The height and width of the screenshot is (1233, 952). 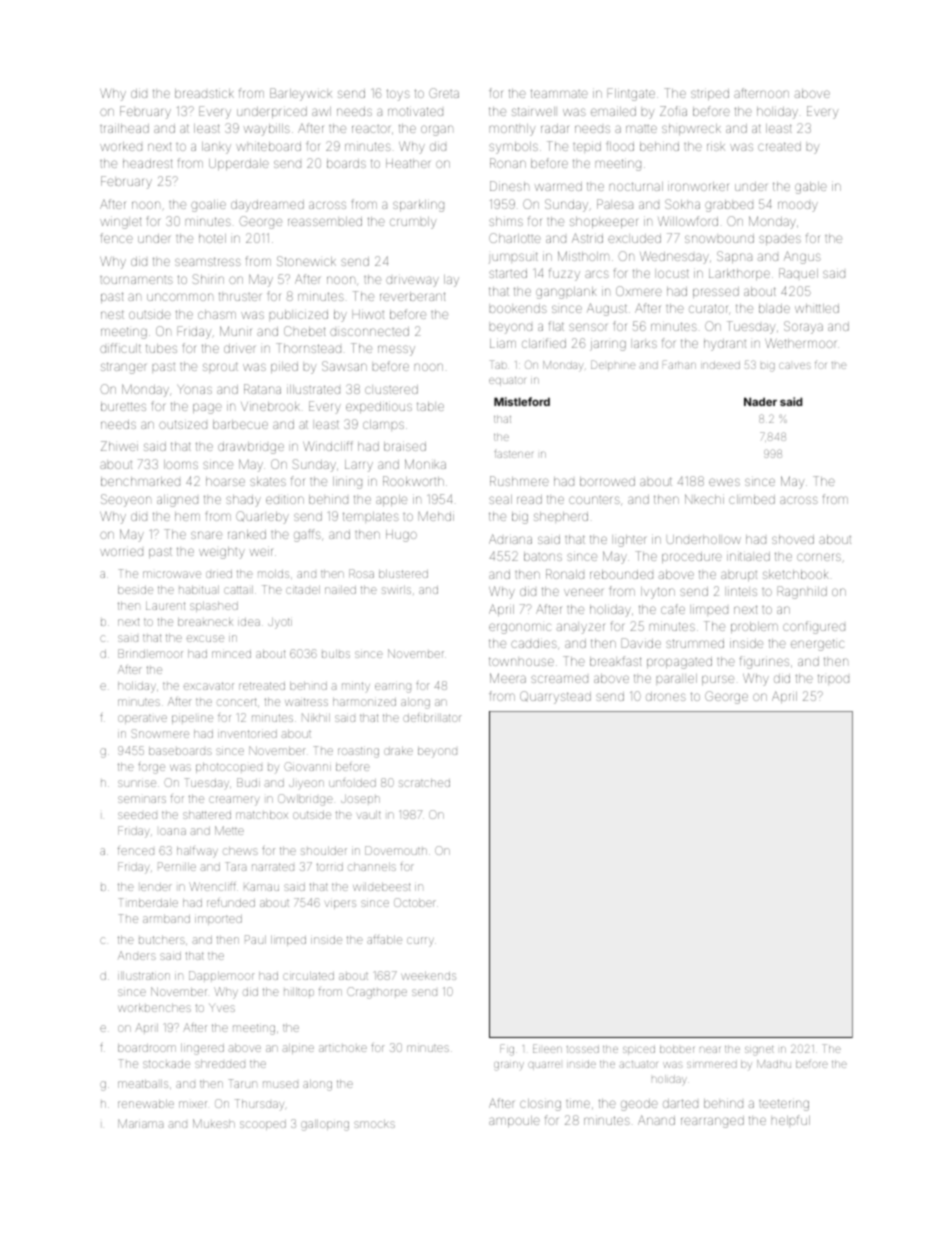 I want to click on scooped, so click(x=263, y=1125).
